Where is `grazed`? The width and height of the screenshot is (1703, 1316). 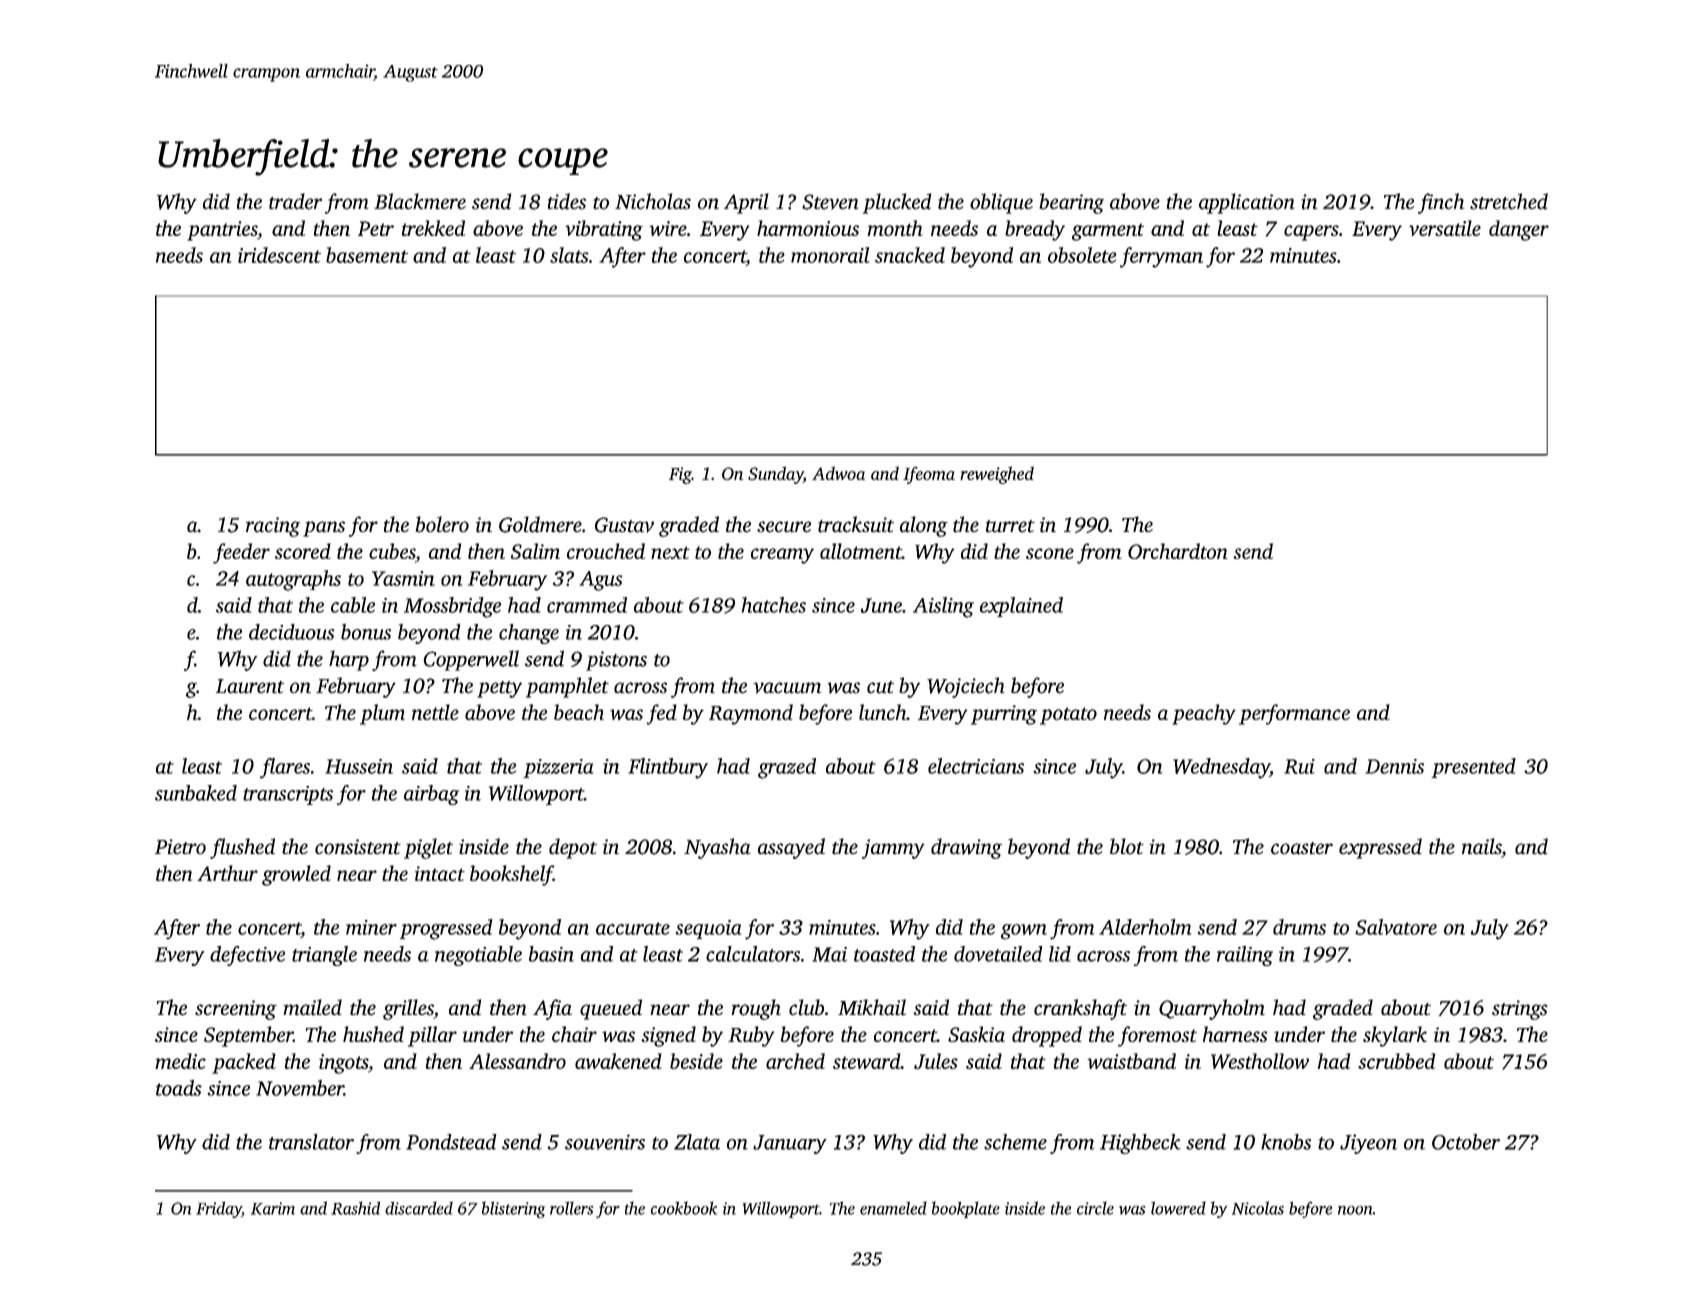
grazed is located at coordinates (787, 768).
